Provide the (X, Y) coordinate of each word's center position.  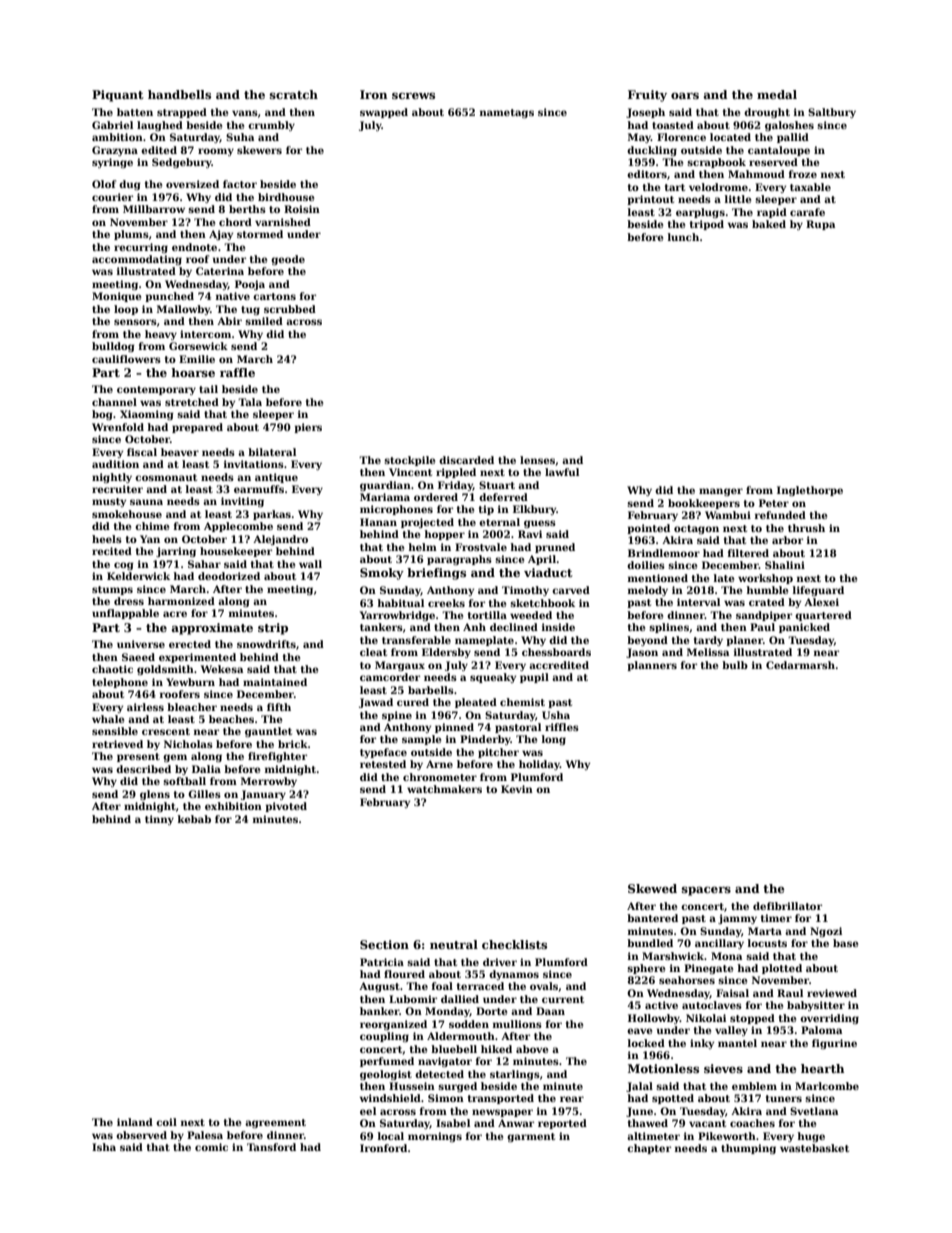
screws (413, 96)
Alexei (821, 602)
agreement (275, 1123)
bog (102, 415)
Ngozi (826, 932)
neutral (454, 944)
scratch (294, 94)
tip (486, 510)
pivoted (286, 807)
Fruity (647, 96)
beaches (231, 719)
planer (744, 641)
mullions (517, 1024)
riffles (562, 727)
